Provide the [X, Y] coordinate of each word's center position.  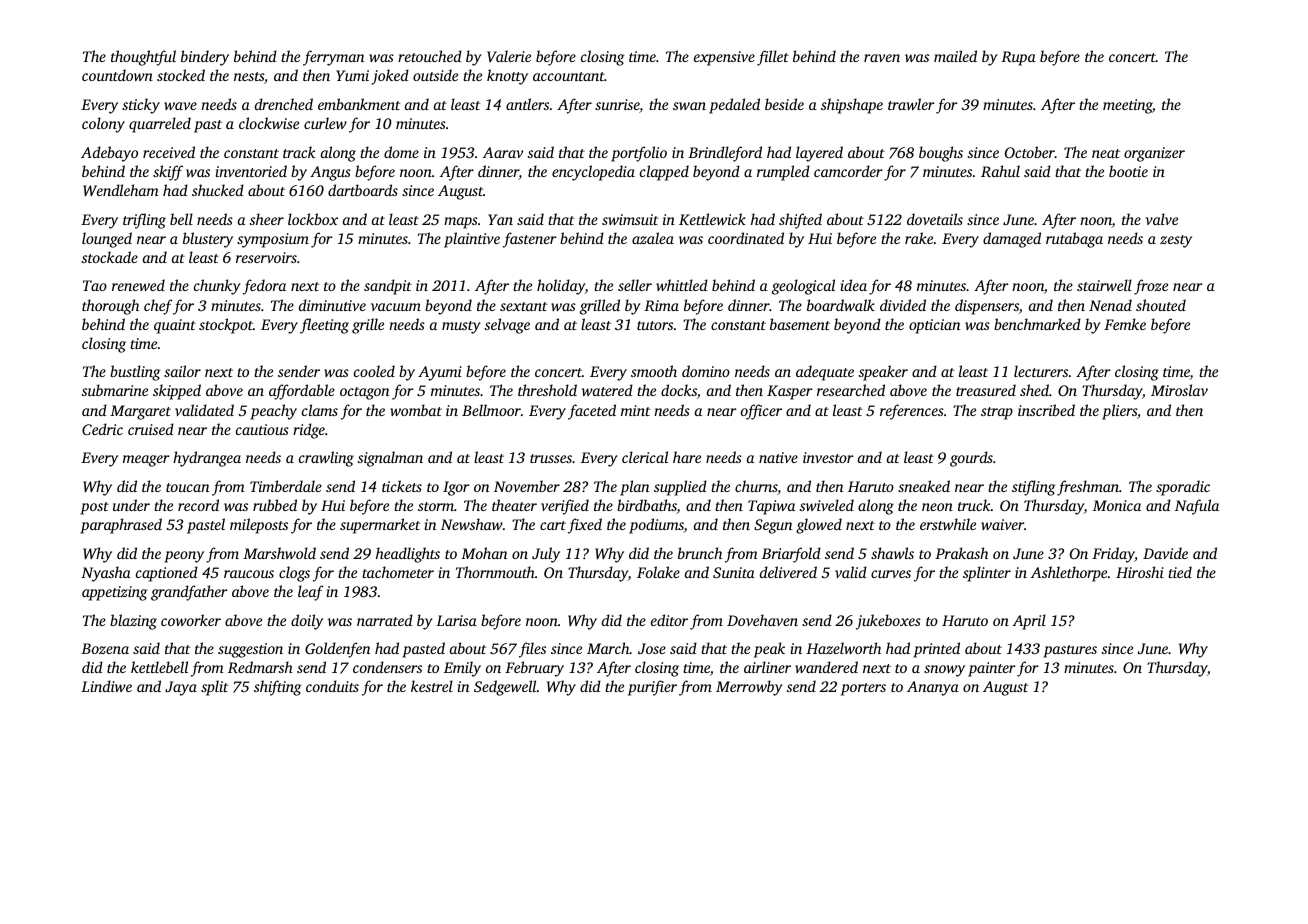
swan [689, 106]
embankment [359, 104]
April [1029, 622]
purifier [652, 688]
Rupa [1018, 58]
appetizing [115, 593]
